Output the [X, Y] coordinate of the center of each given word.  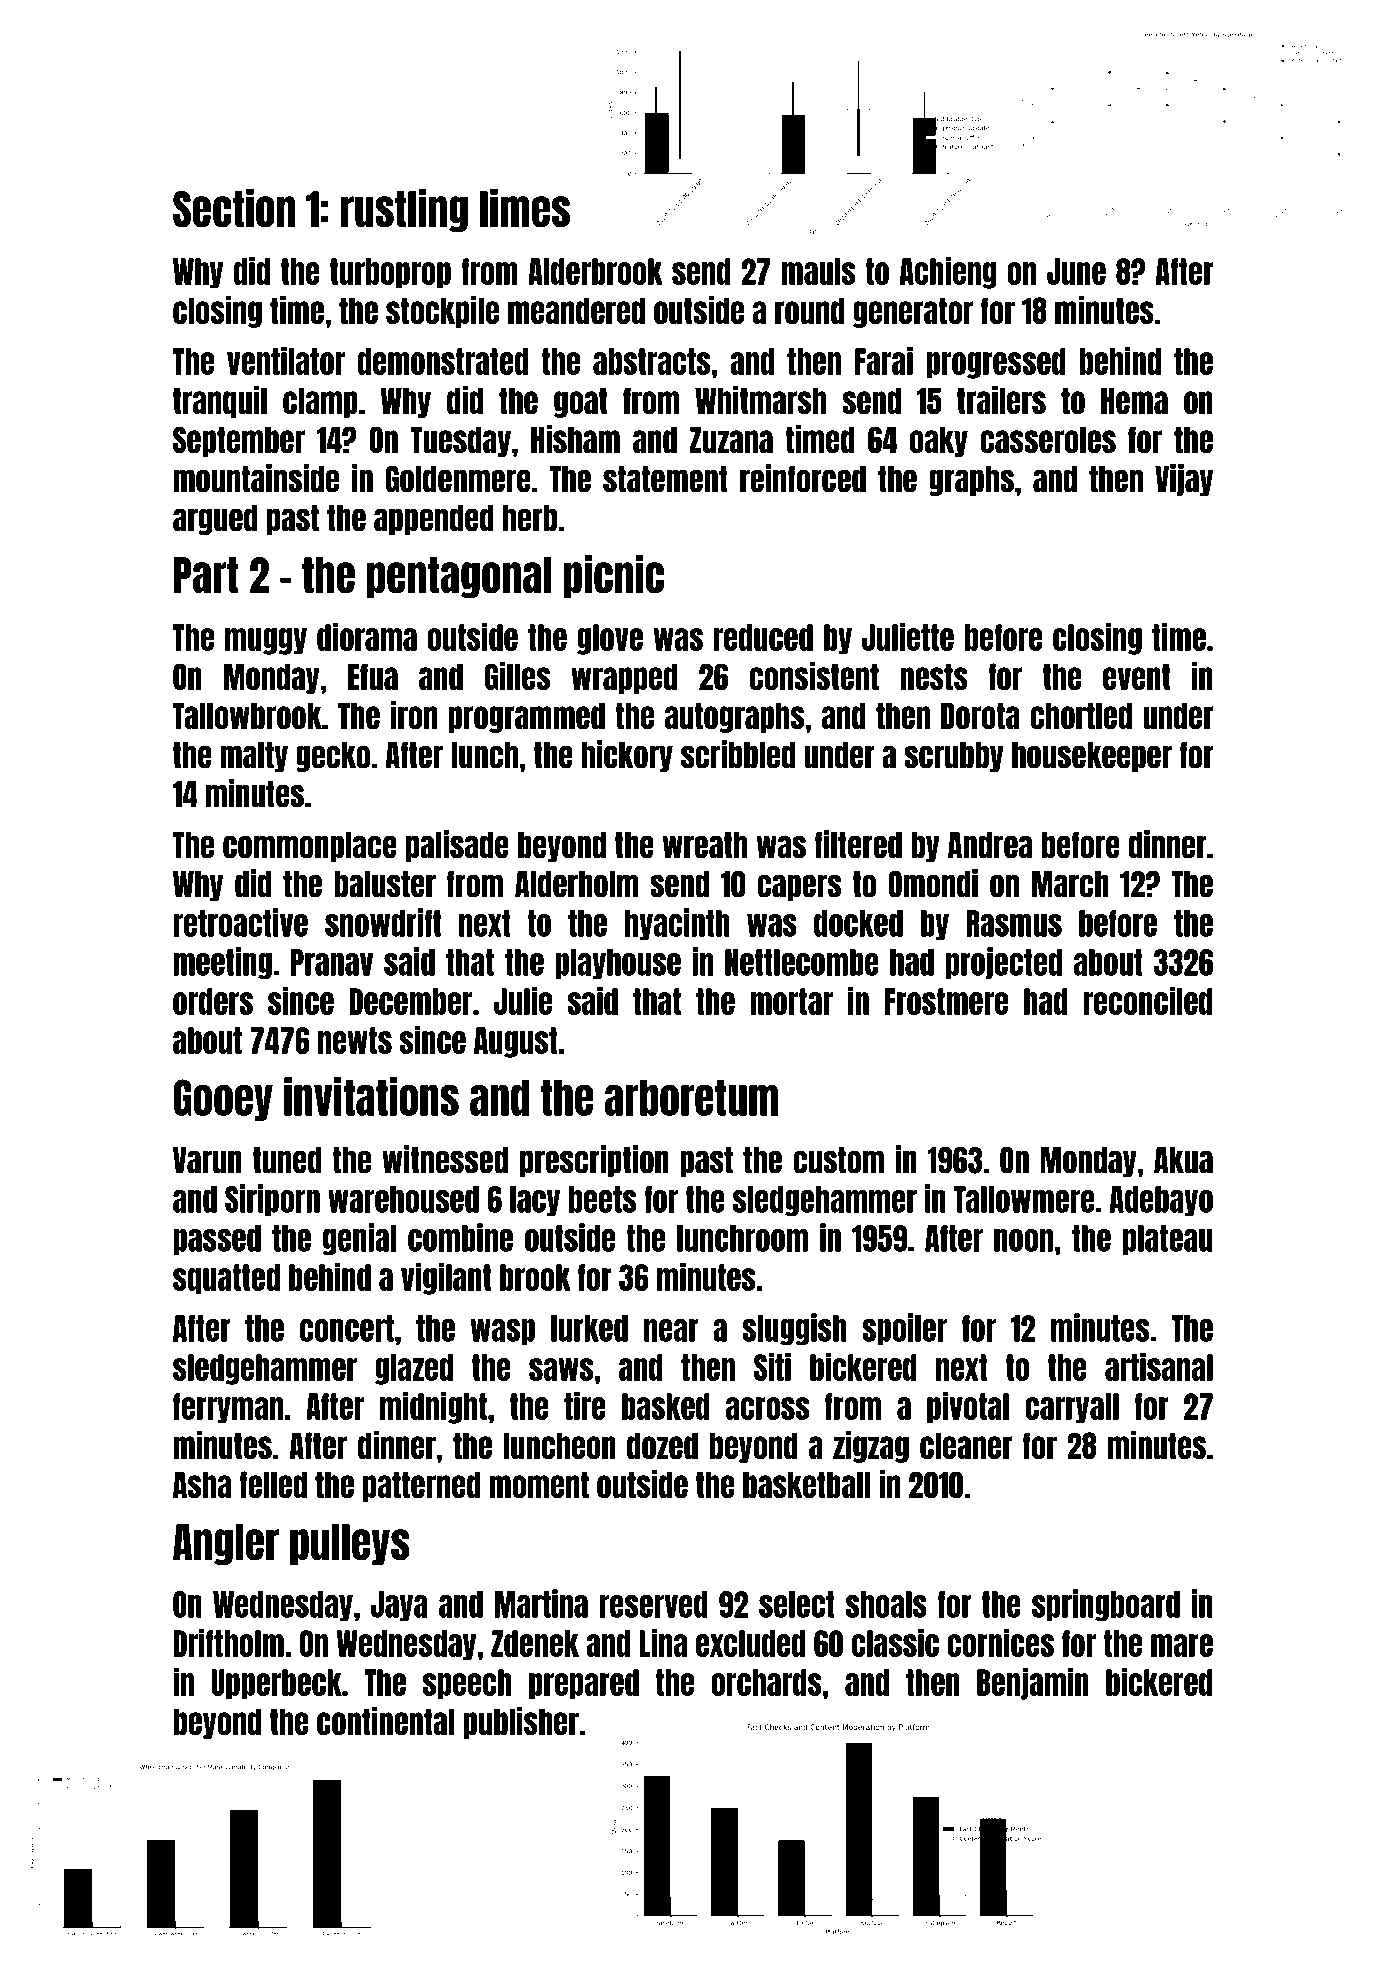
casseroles [1048, 439]
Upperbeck [276, 1684]
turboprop [390, 273]
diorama [367, 636]
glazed [414, 1369]
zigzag [871, 1447]
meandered [576, 310]
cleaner [966, 1445]
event [1136, 676]
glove [610, 639]
